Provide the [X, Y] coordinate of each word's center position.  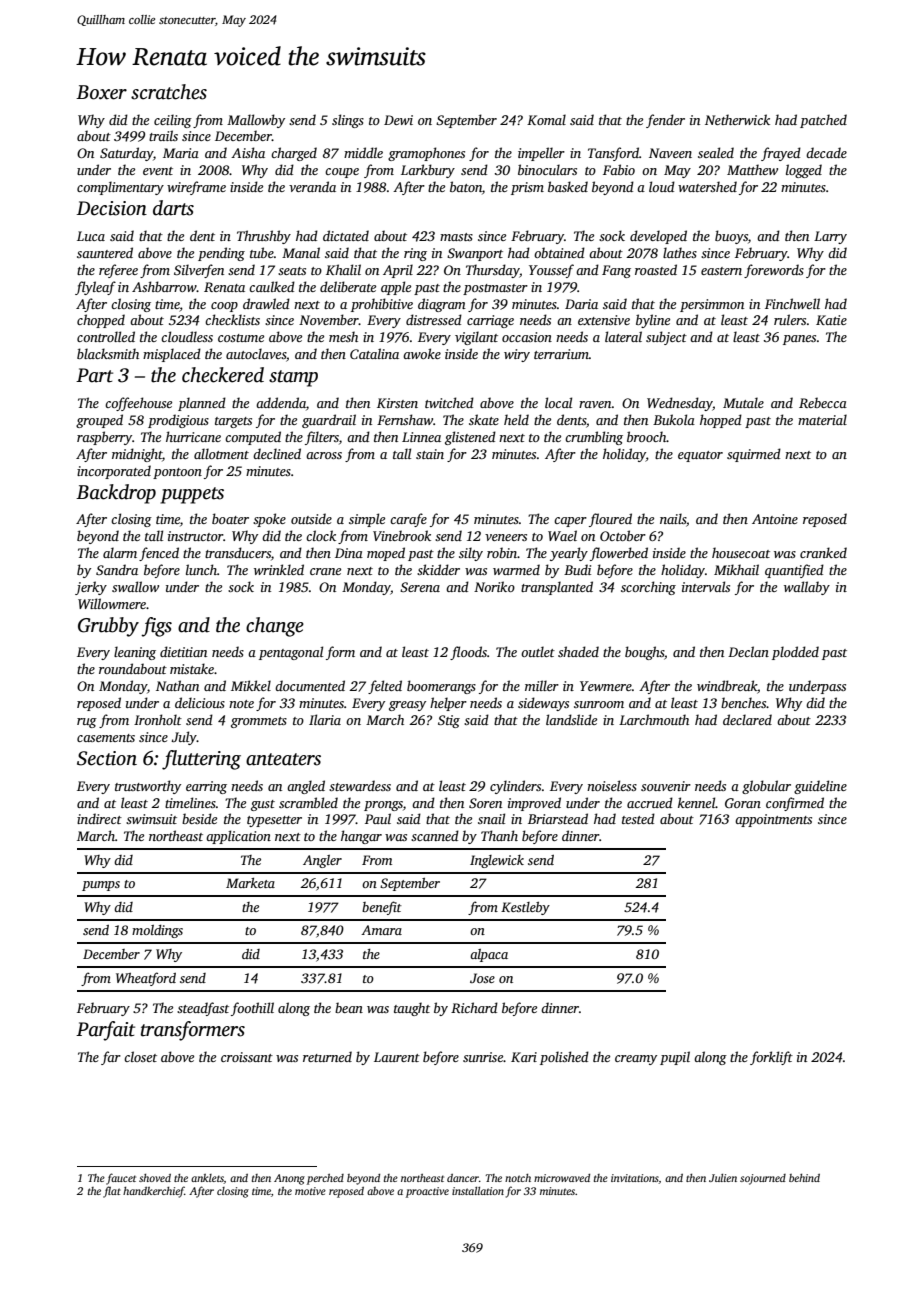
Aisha [248, 152]
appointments [773, 820]
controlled [106, 336]
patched [823, 121]
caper [570, 522]
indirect [99, 818]
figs [156, 627]
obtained [559, 252]
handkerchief [154, 1192]
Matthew [752, 169]
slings [348, 121]
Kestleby [525, 908]
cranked [823, 552]
